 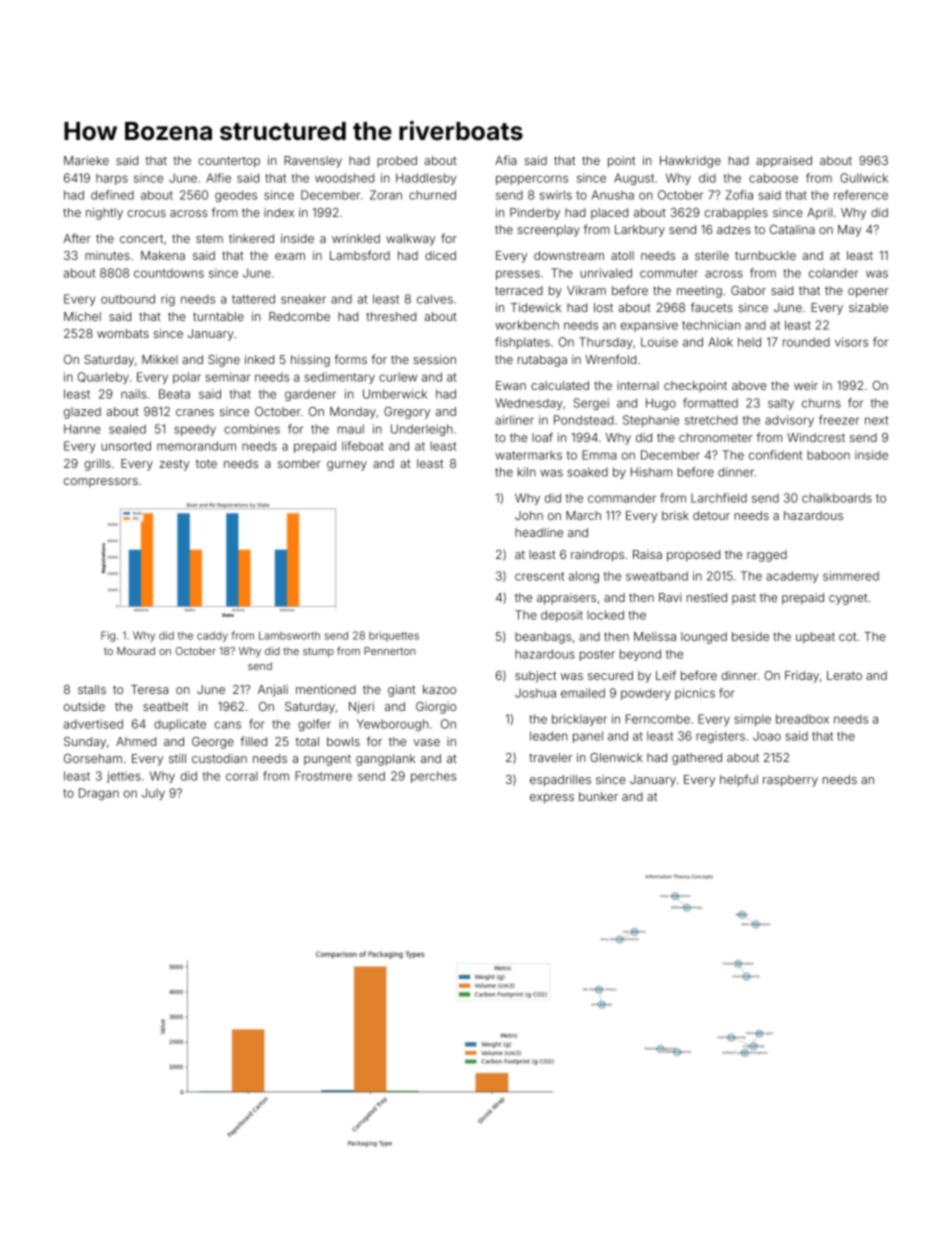 What do you see at coordinates (82, 316) in the document?
I see `Michel` at bounding box center [82, 316].
